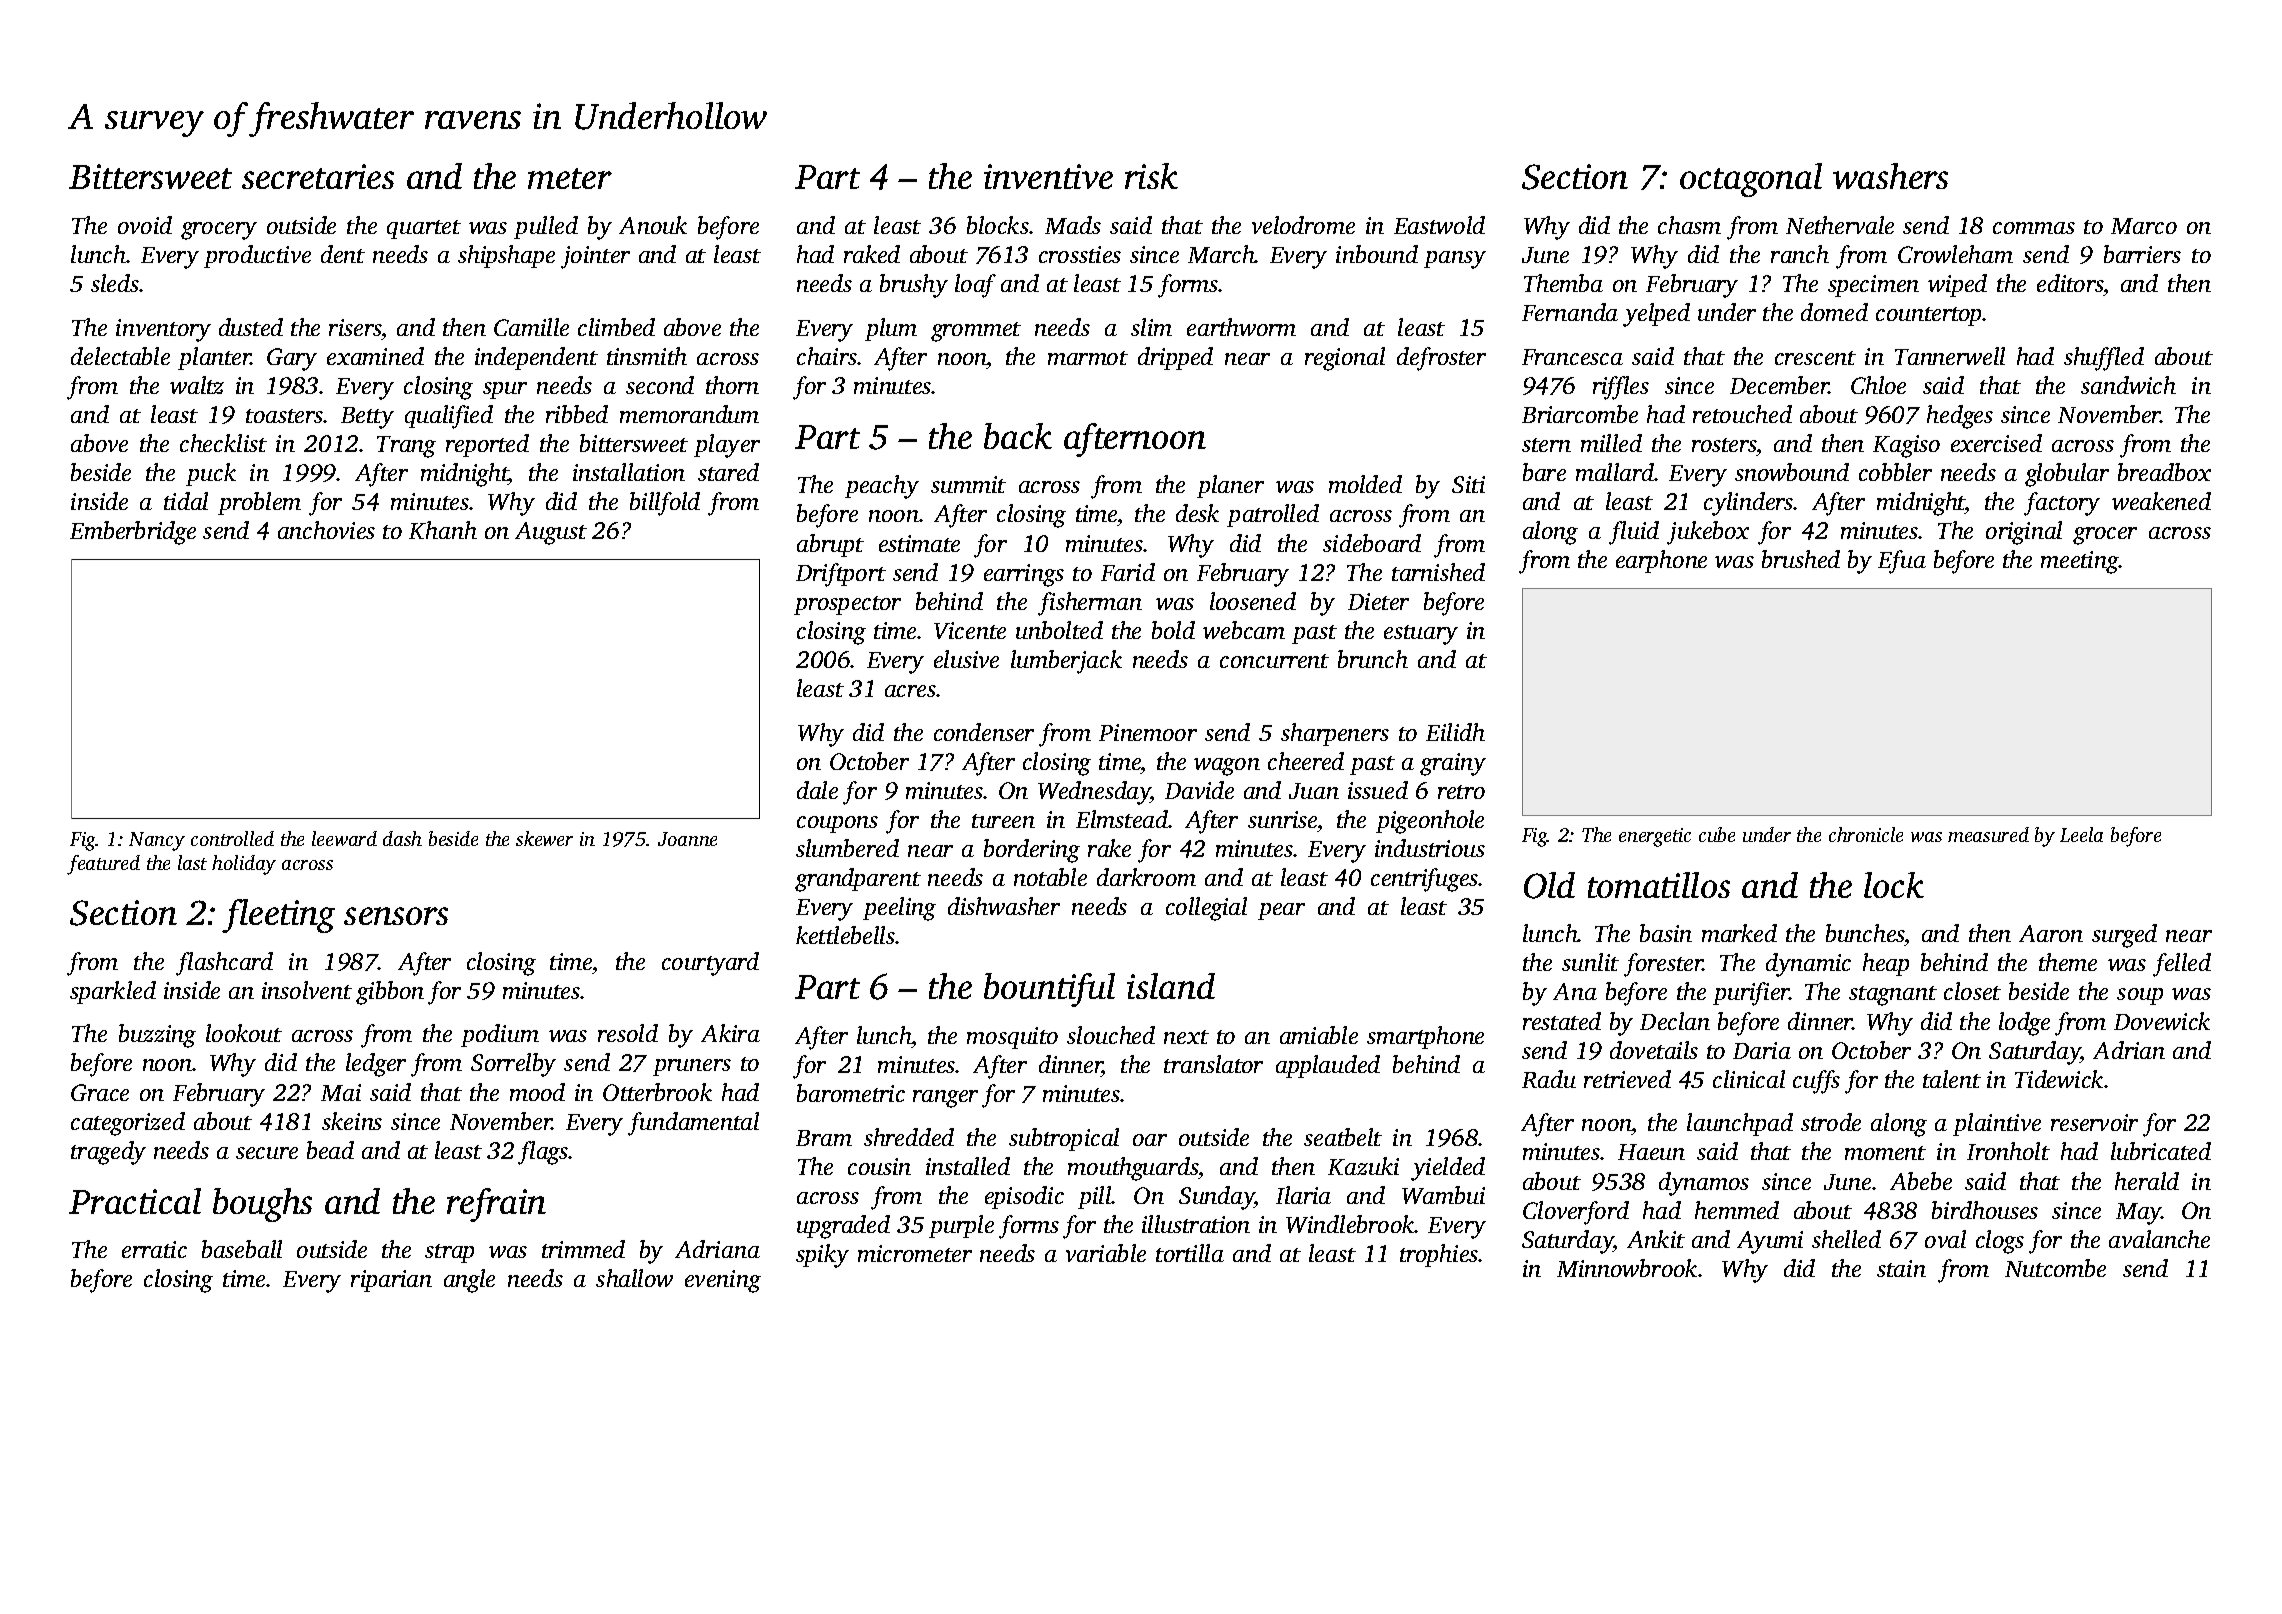  Describe the element at coordinates (2055, 1268) in the image. I see `Nutcombe` at that location.
